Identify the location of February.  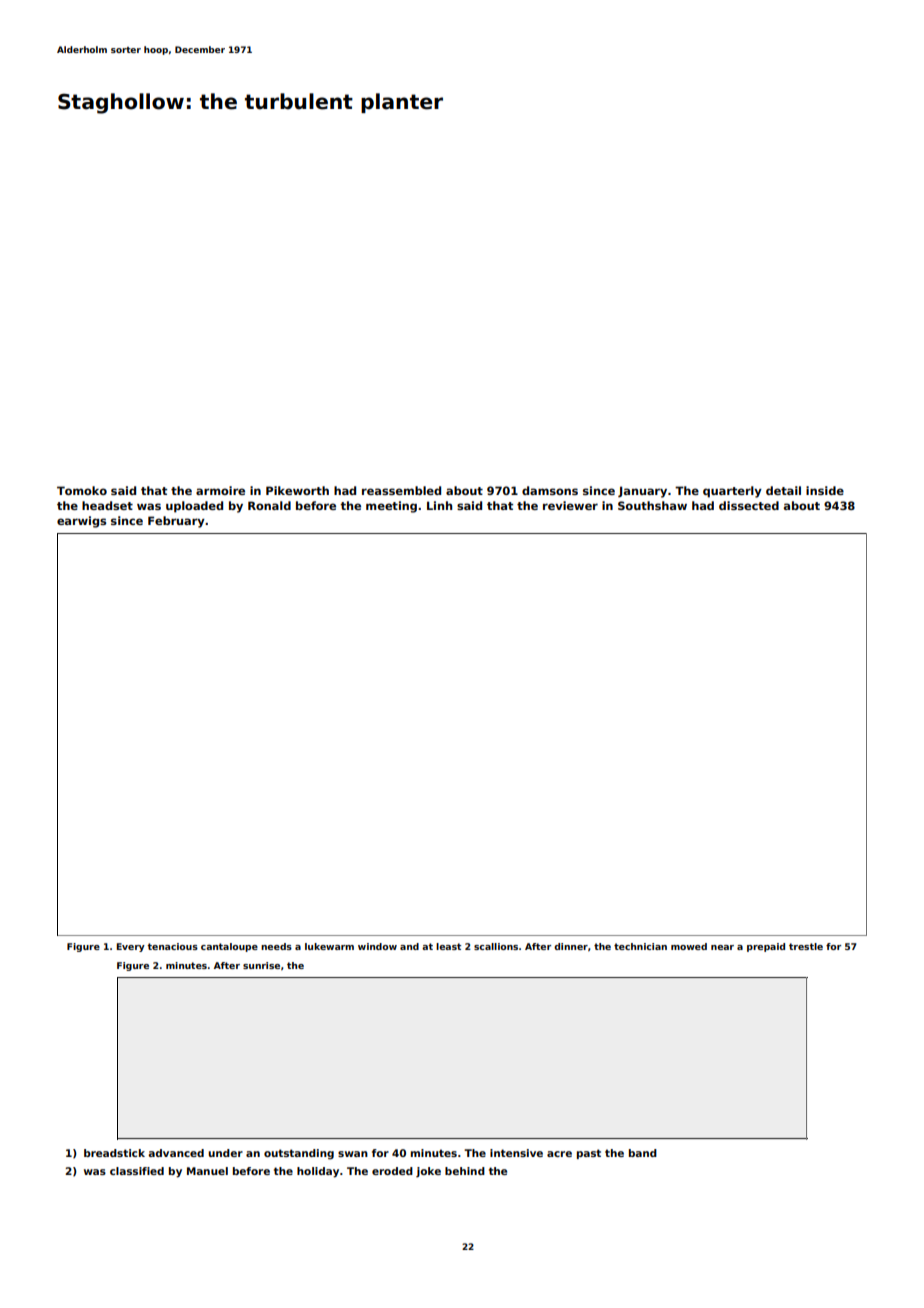
(176, 522).
